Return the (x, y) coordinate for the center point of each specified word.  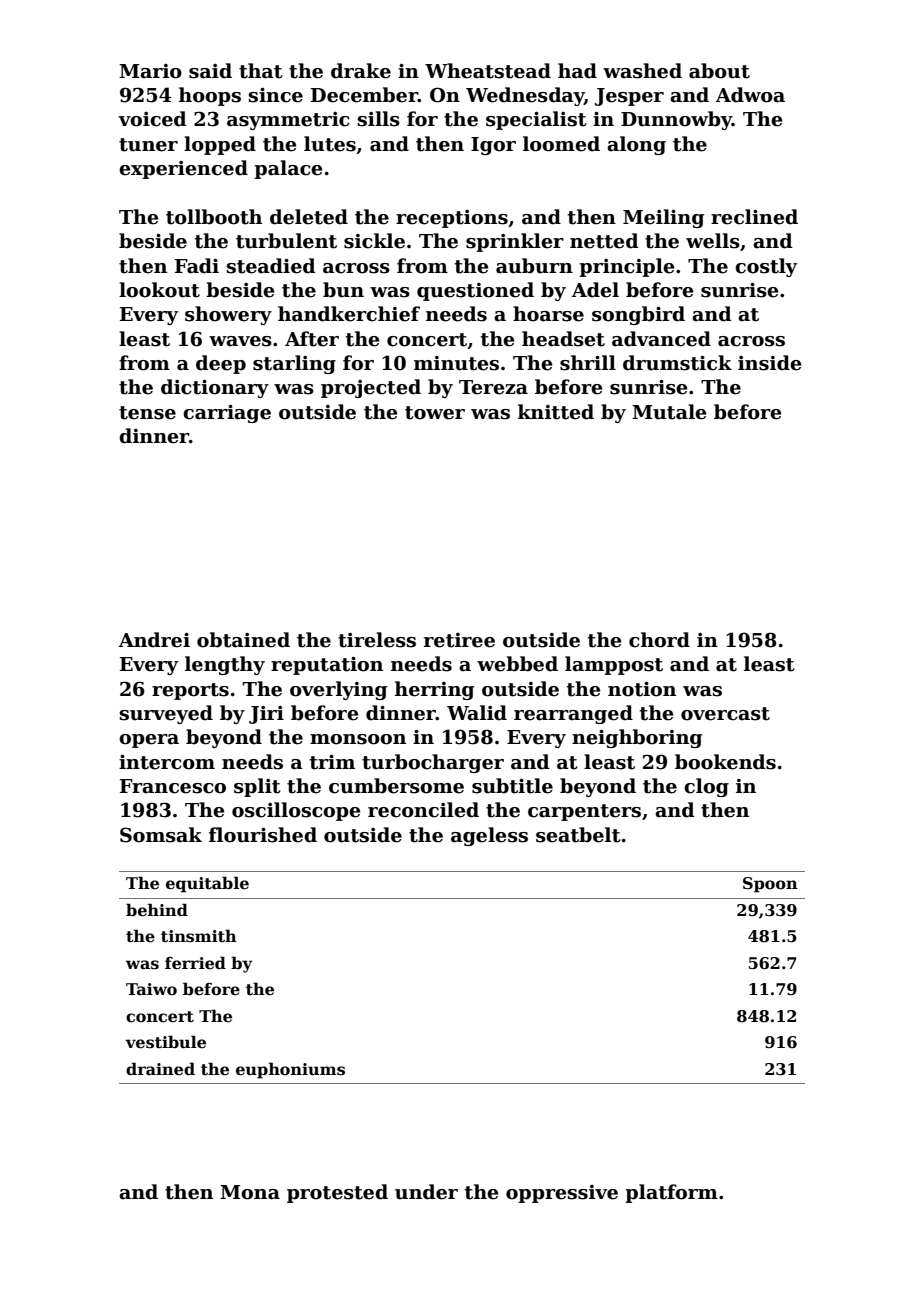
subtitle (512, 786)
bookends (725, 762)
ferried (195, 963)
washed (642, 71)
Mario (150, 71)
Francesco (173, 786)
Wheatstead (488, 71)
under (426, 1192)
